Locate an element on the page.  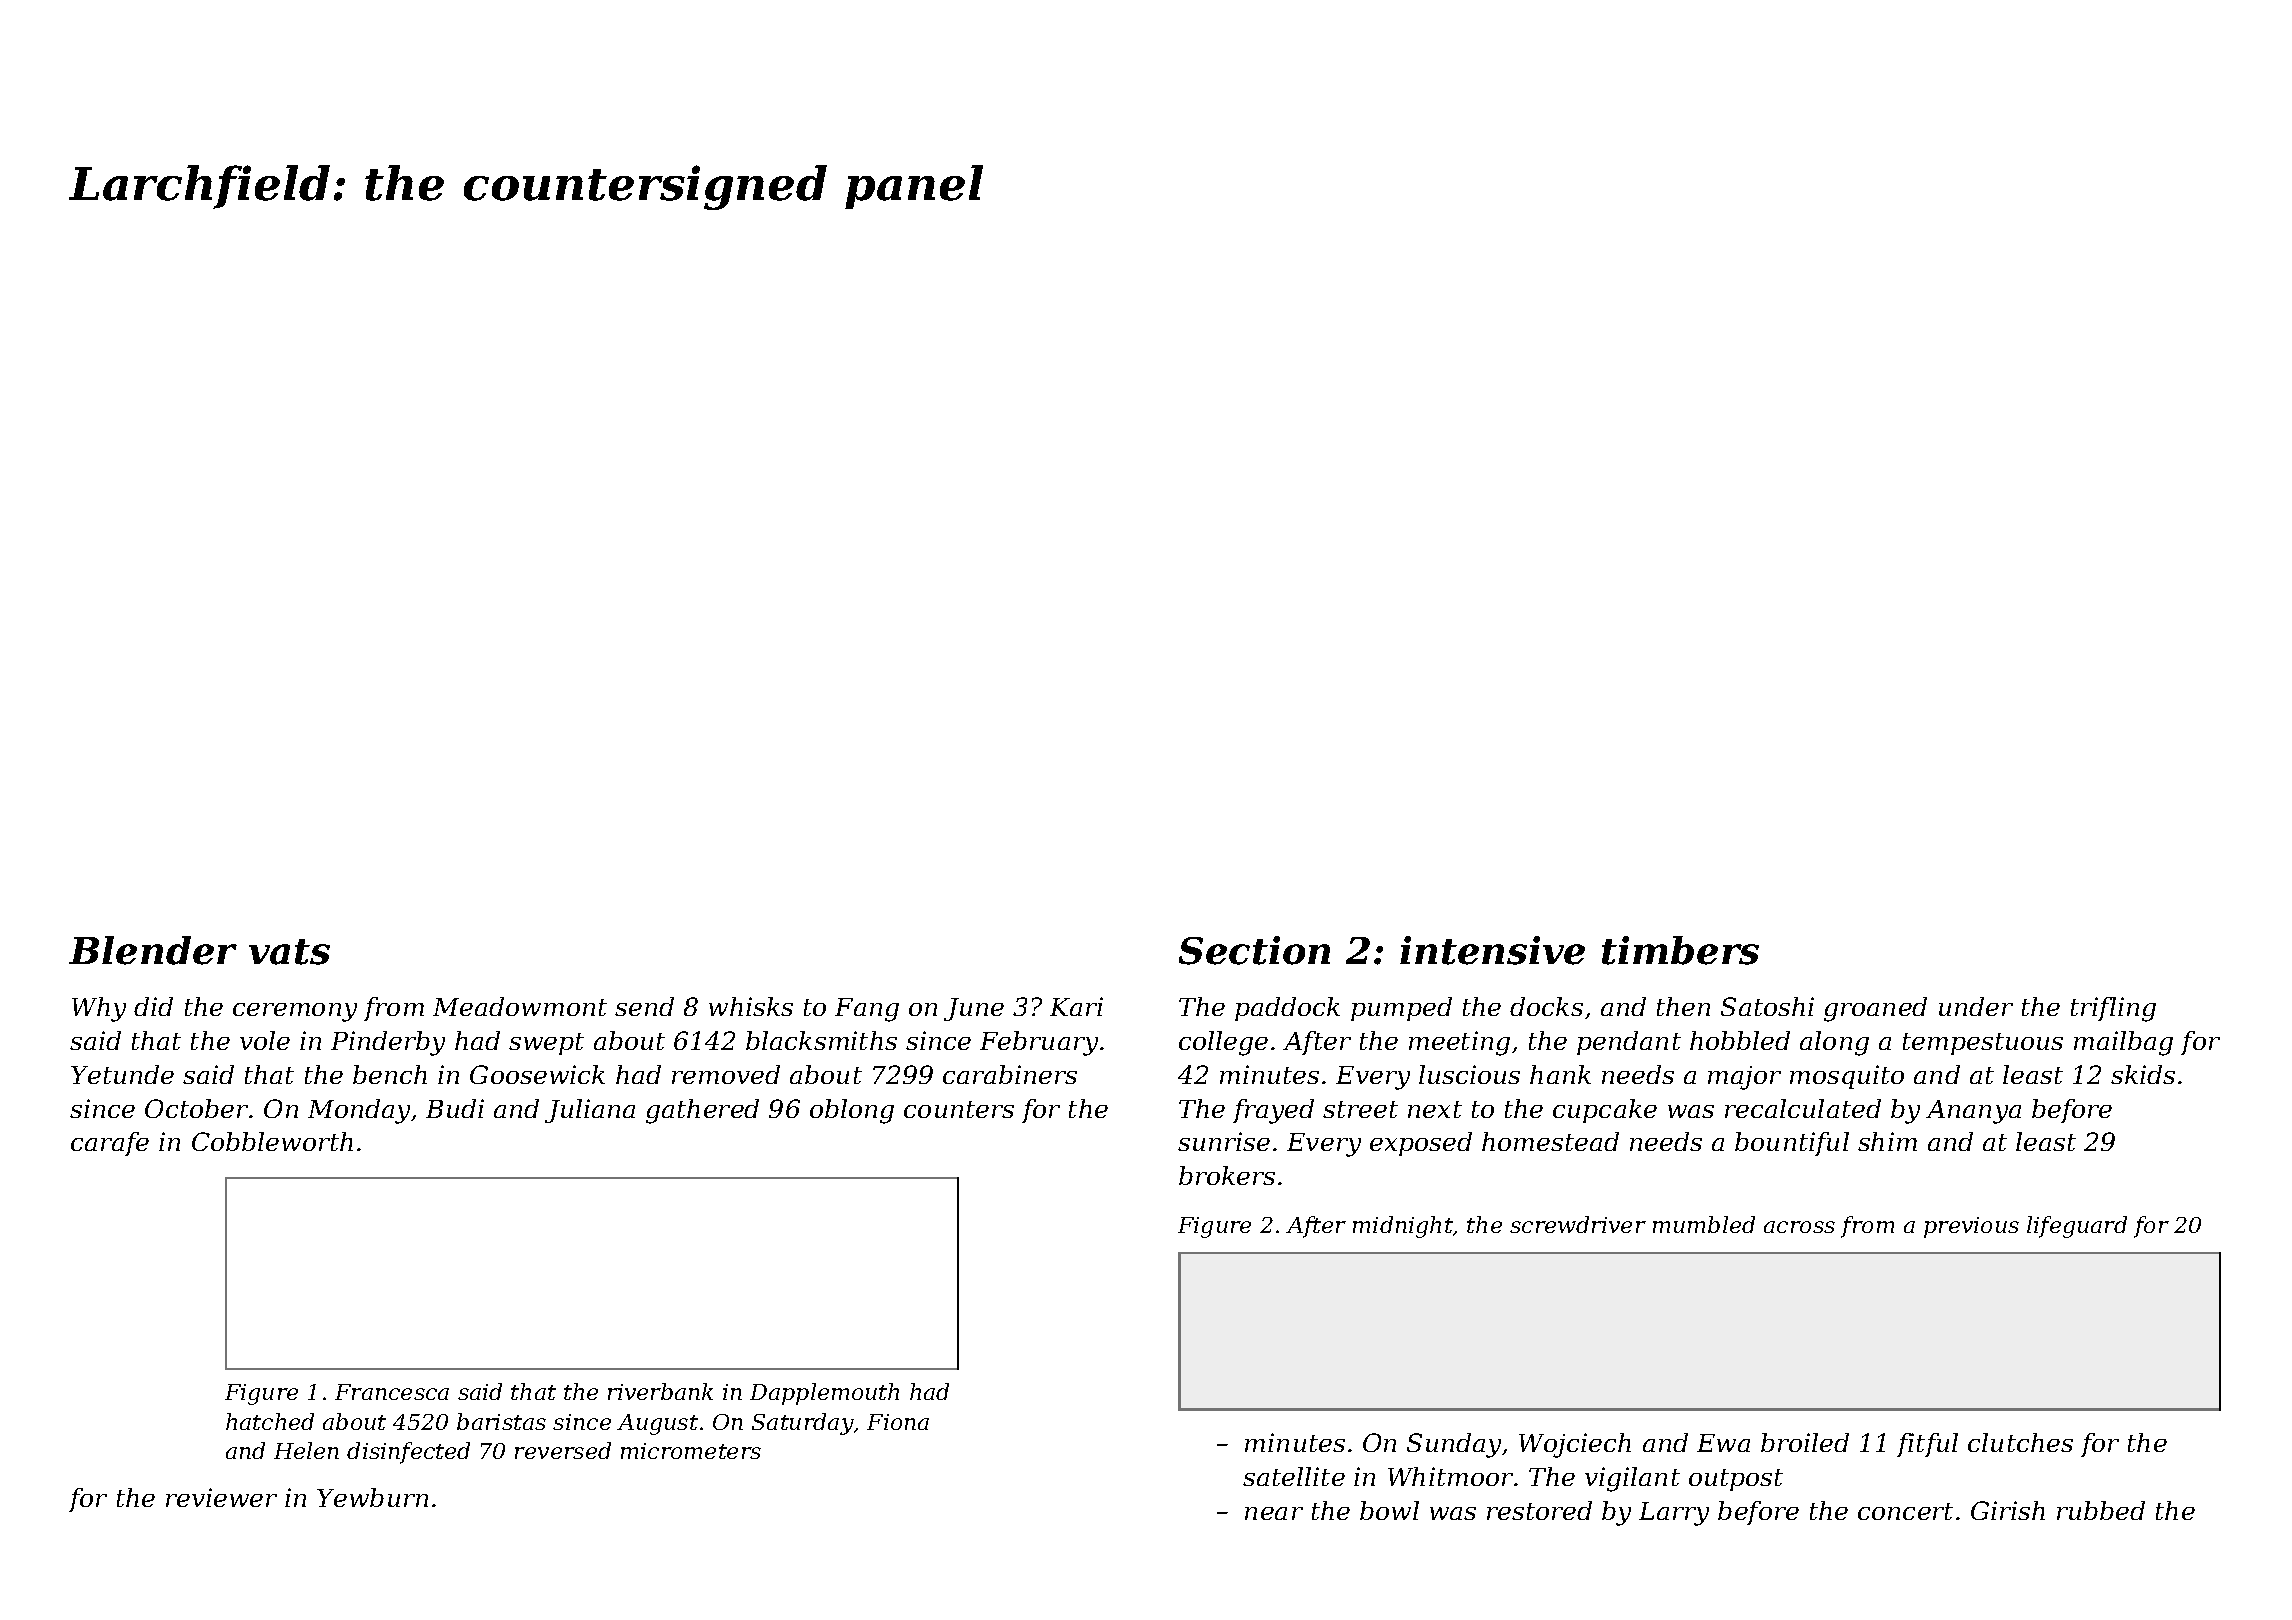
hatched is located at coordinates (270, 1421).
